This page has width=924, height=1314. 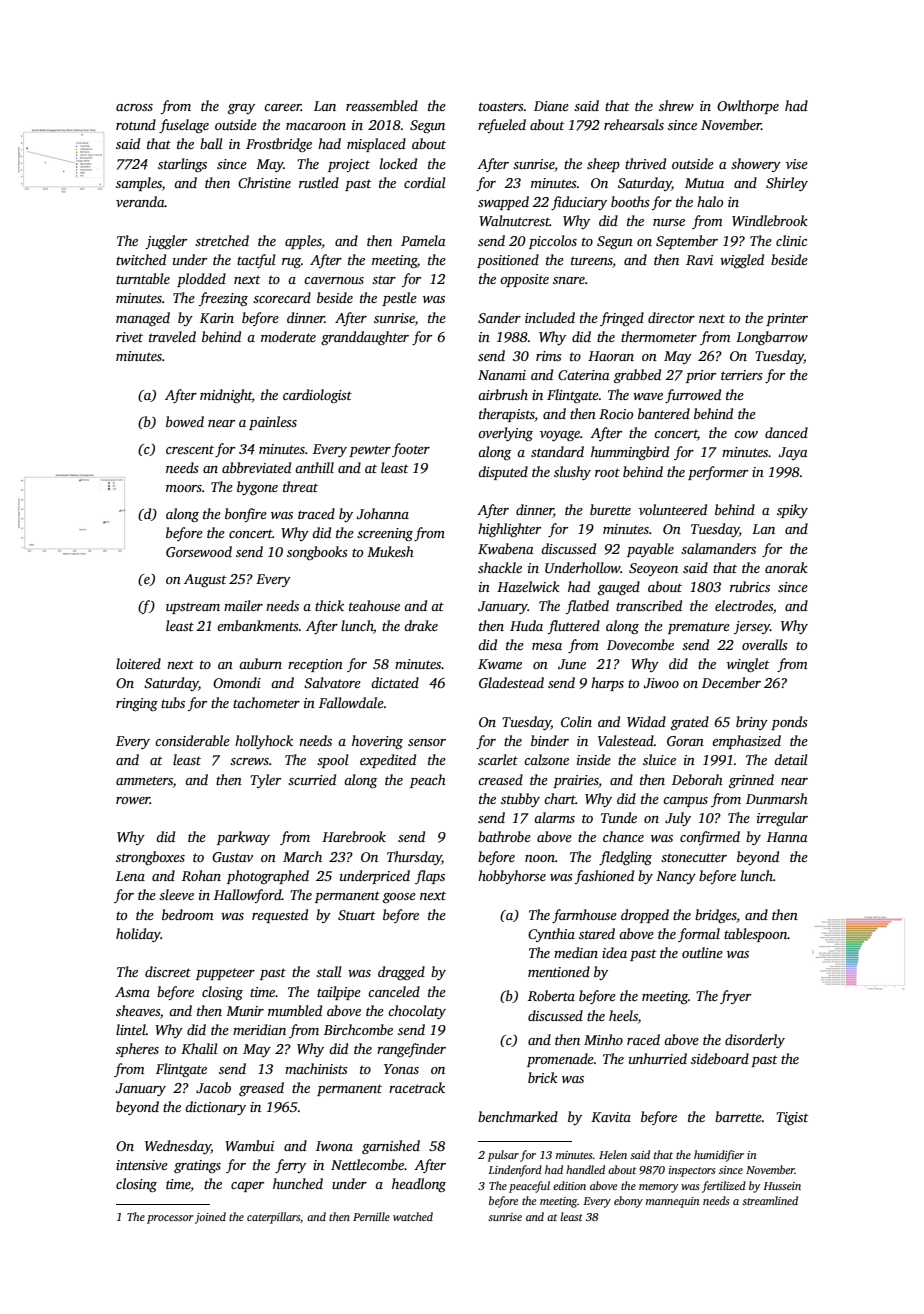 I want to click on sideboard, so click(x=720, y=1058).
